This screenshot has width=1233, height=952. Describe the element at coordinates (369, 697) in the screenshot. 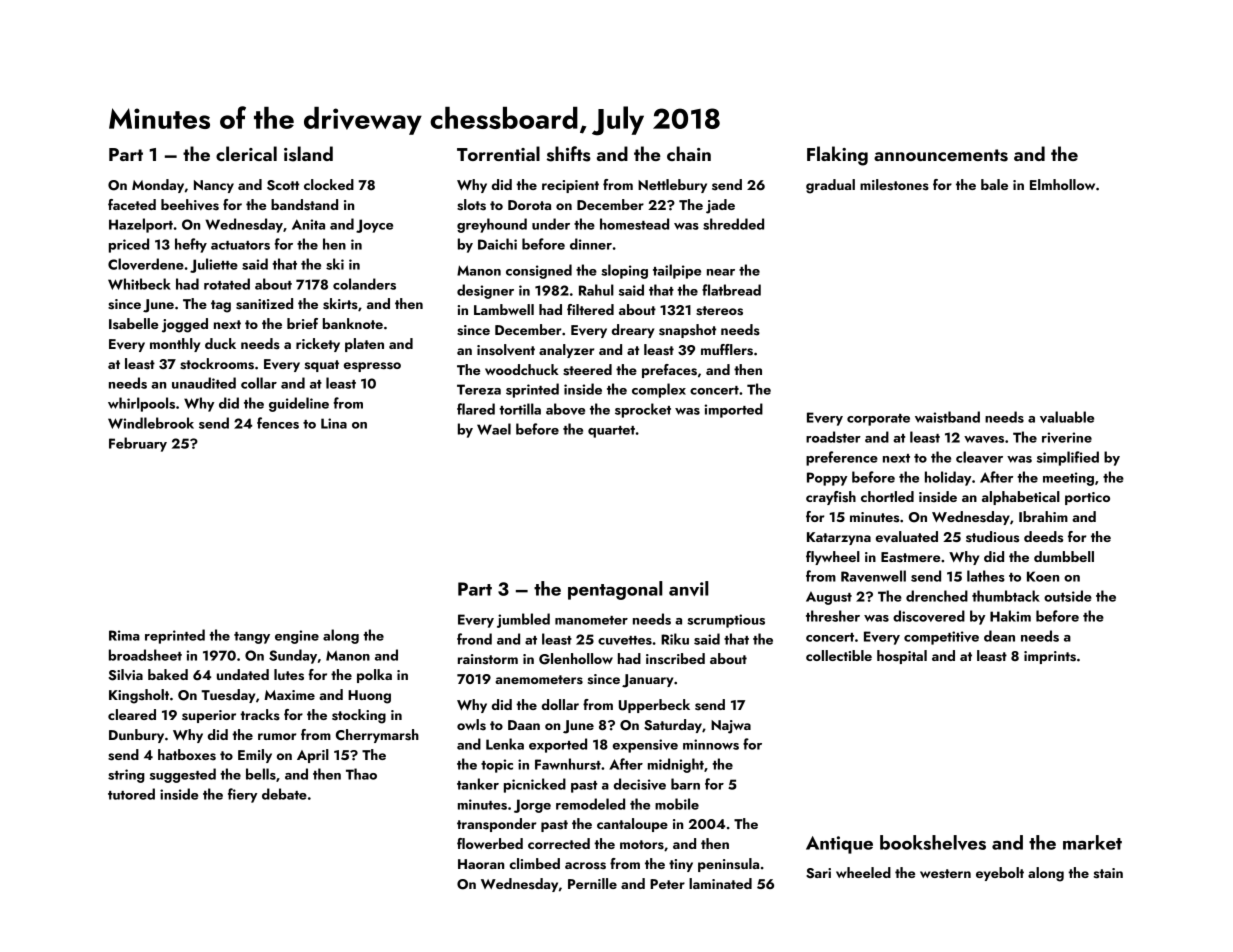

I see `Huong` at that location.
